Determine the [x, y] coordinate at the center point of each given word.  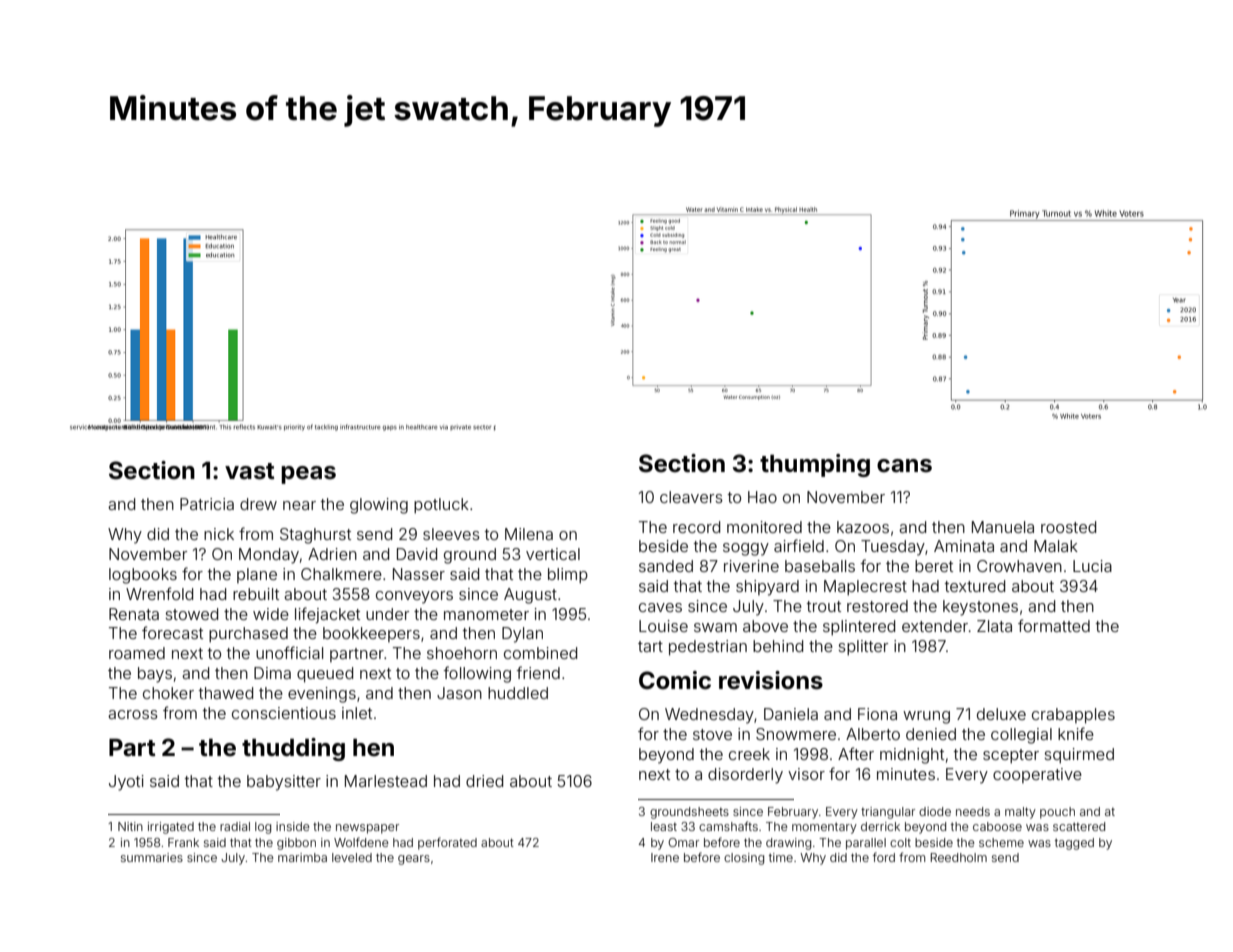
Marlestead [386, 781]
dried [484, 781]
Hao [762, 497]
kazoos [863, 527]
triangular [888, 813]
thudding [293, 749]
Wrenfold [159, 593]
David [417, 554]
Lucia [1092, 566]
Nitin [130, 826]
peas [308, 475]
